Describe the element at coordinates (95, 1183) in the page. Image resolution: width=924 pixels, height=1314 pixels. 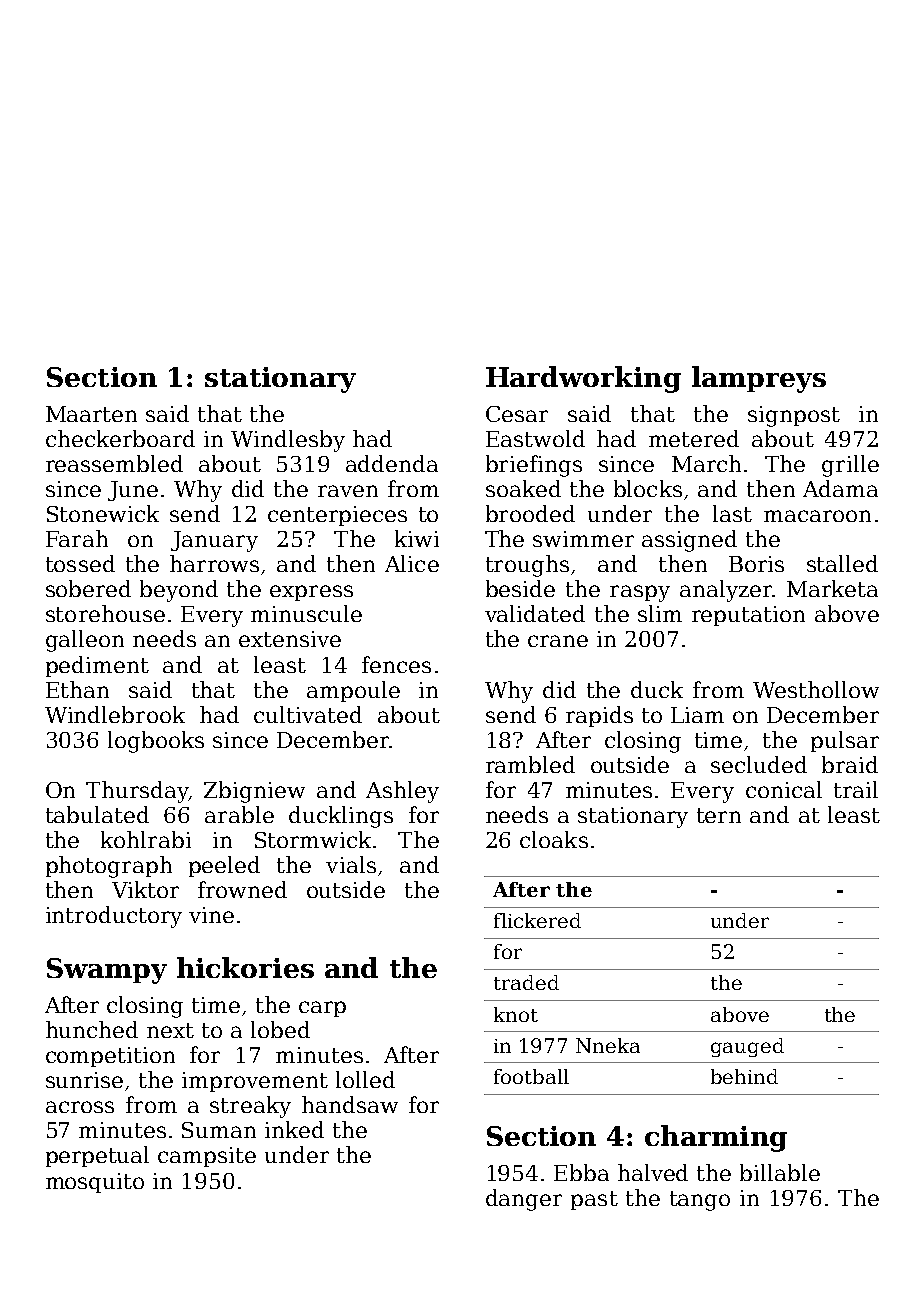
I see `mosquito` at that location.
